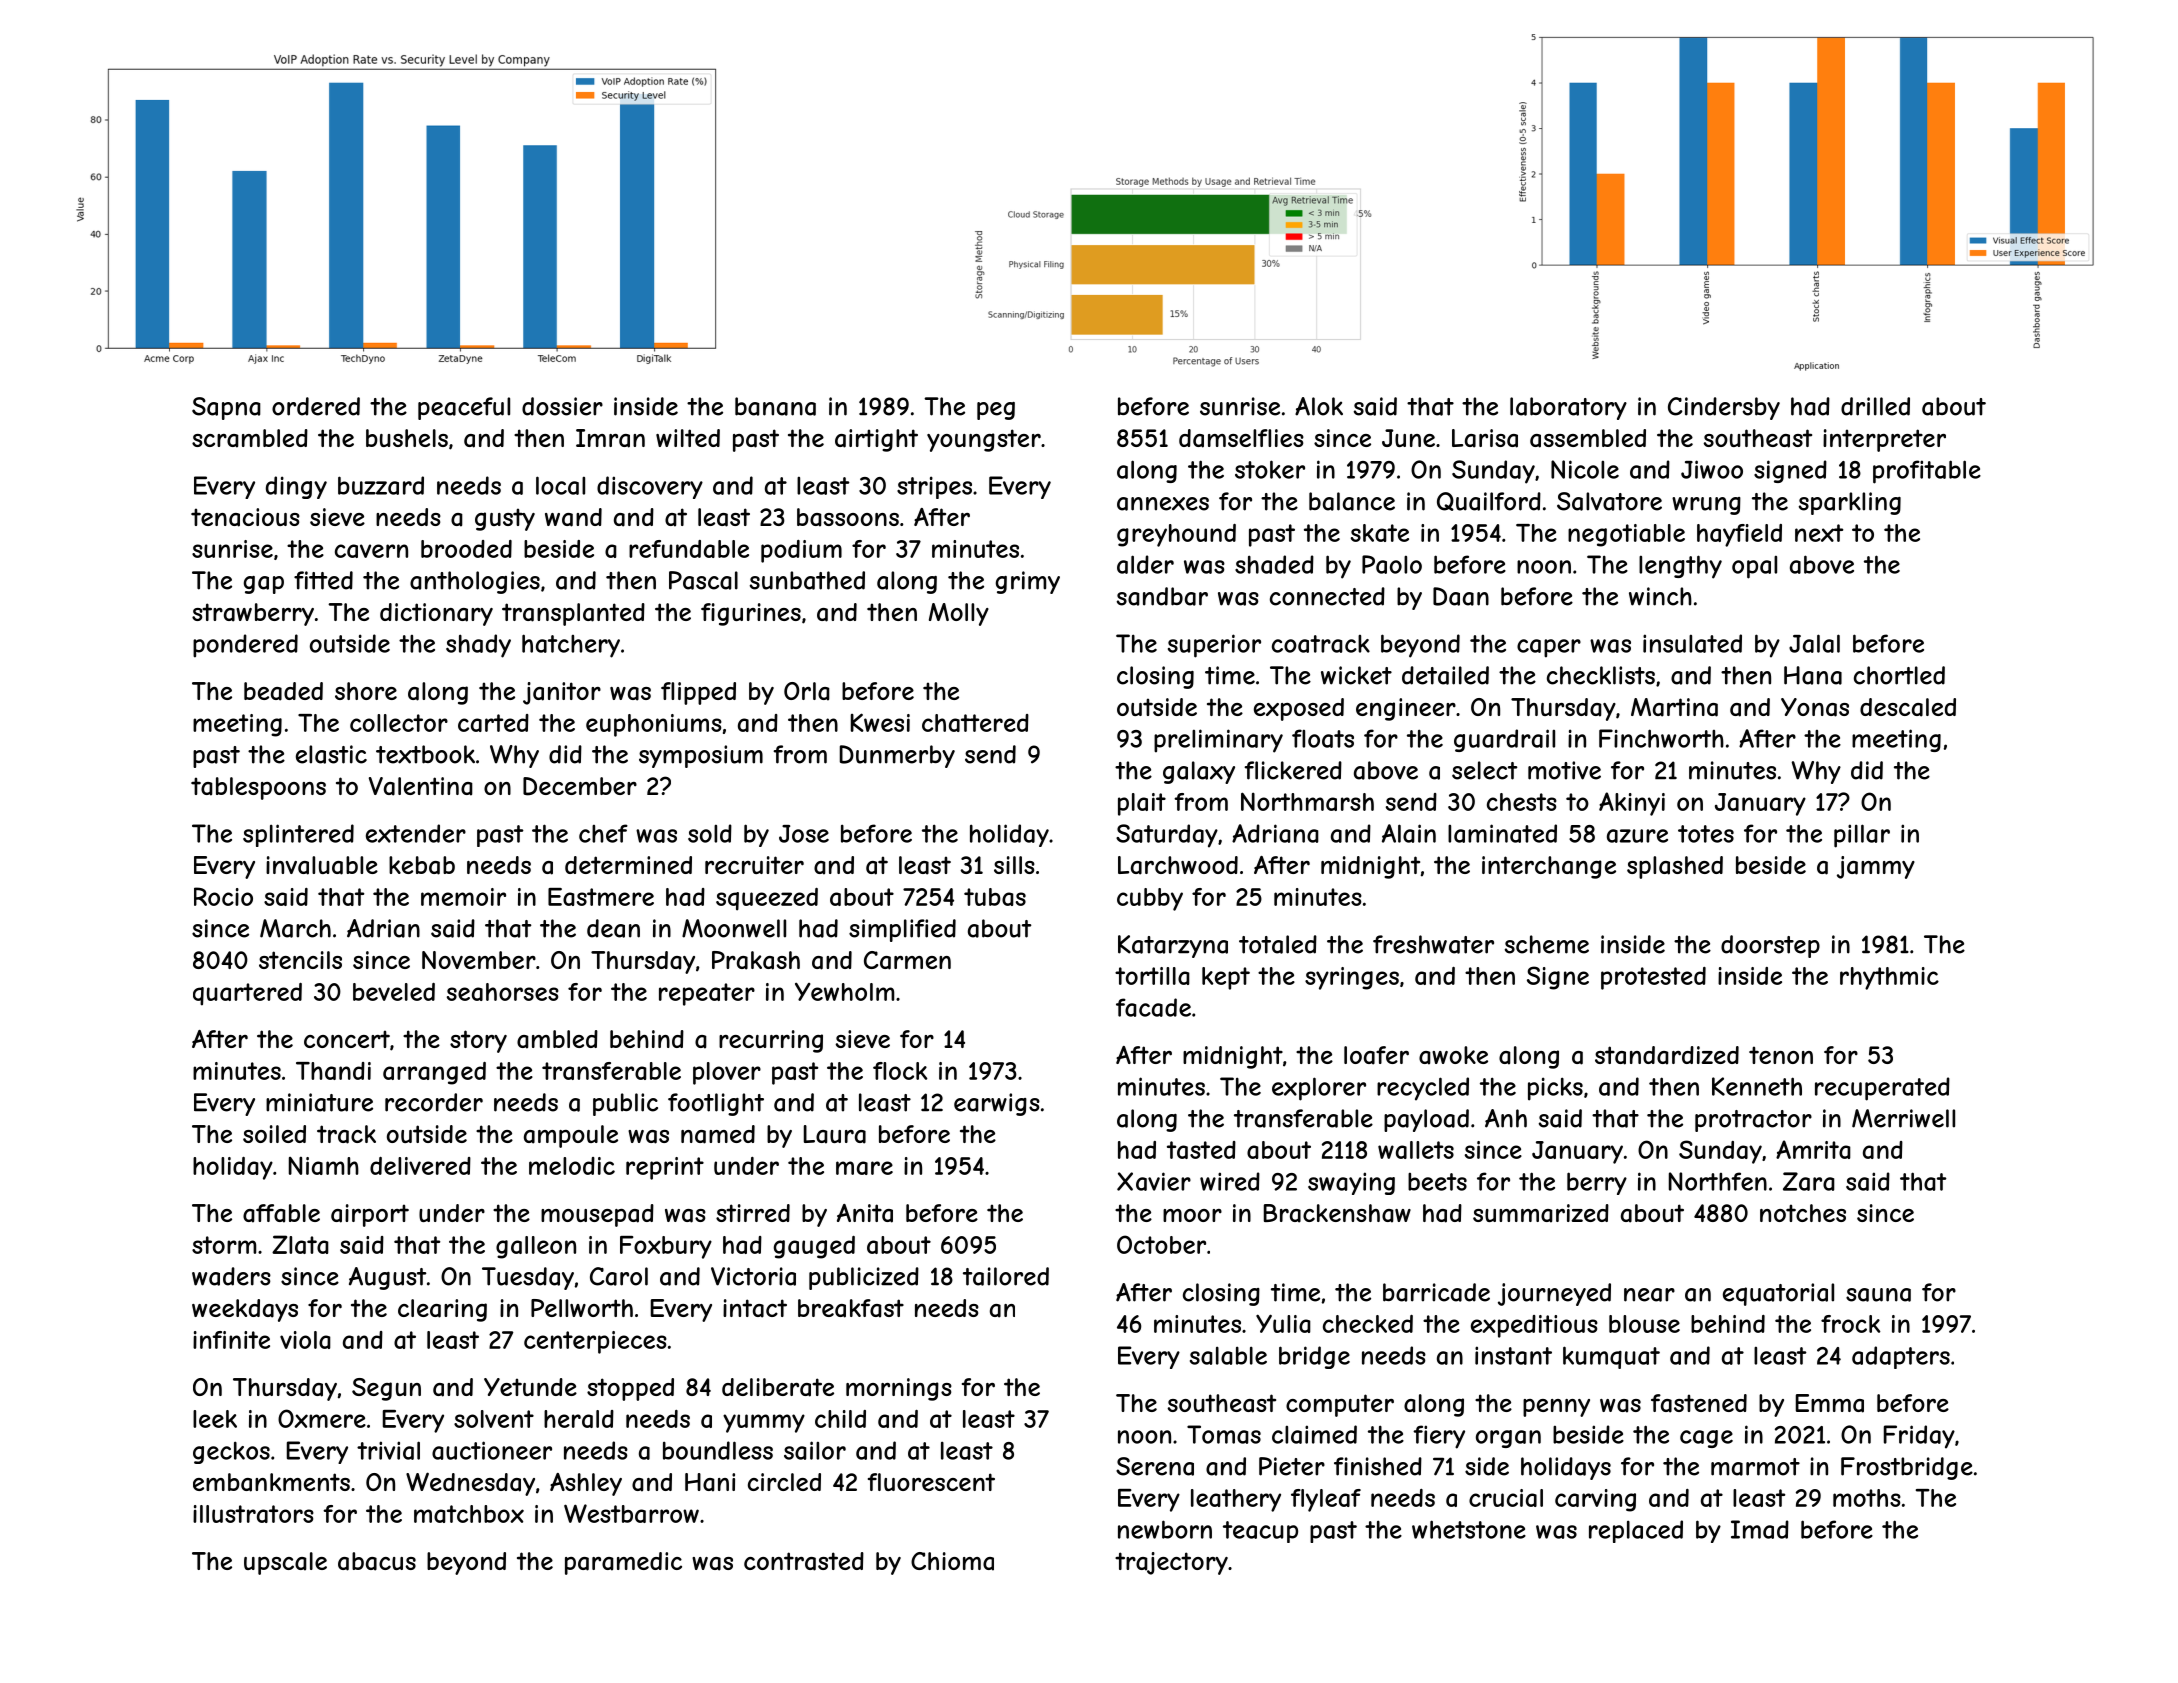 This document has height=1683, width=2178. I want to click on arranged, so click(434, 1073).
